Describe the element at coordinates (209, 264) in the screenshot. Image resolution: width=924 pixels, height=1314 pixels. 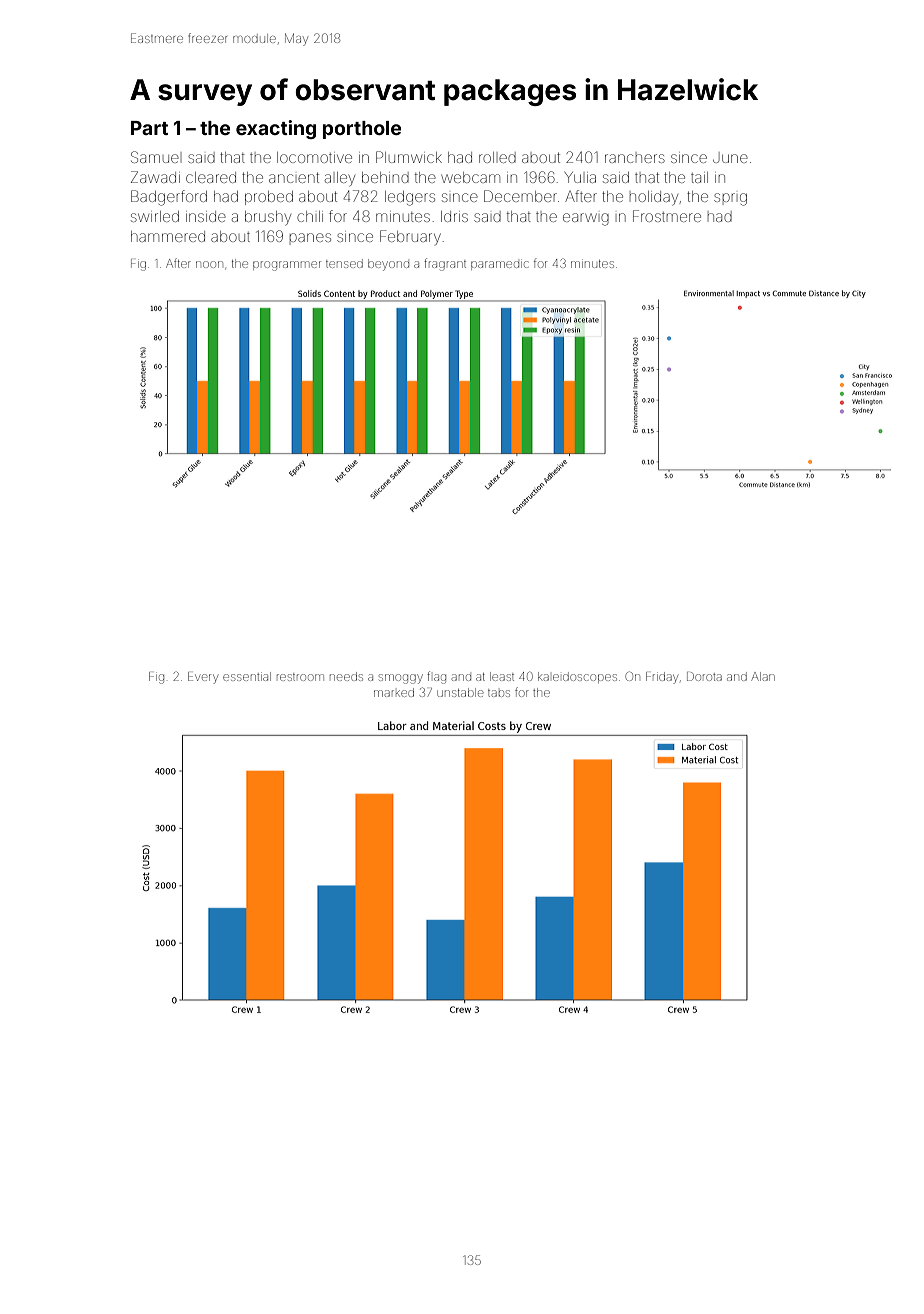
I see `noon` at that location.
